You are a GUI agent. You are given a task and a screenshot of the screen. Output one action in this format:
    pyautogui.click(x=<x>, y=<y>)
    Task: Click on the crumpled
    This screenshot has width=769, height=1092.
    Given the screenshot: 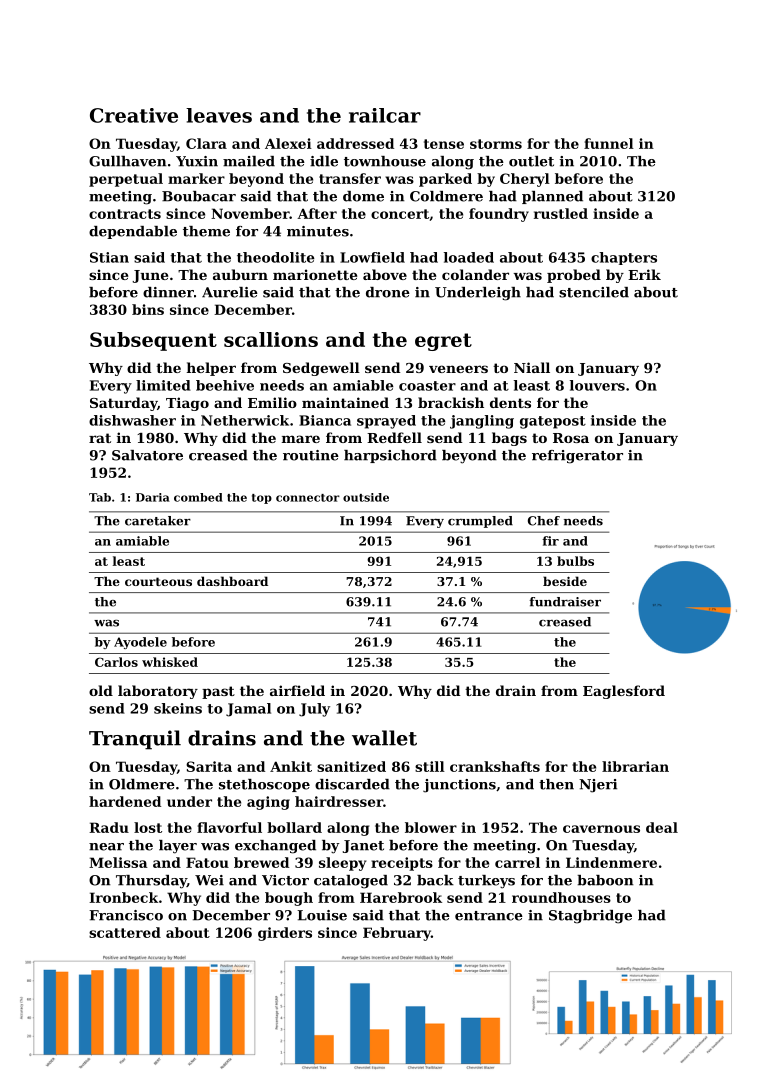 What is the action you would take?
    pyautogui.click(x=480, y=522)
